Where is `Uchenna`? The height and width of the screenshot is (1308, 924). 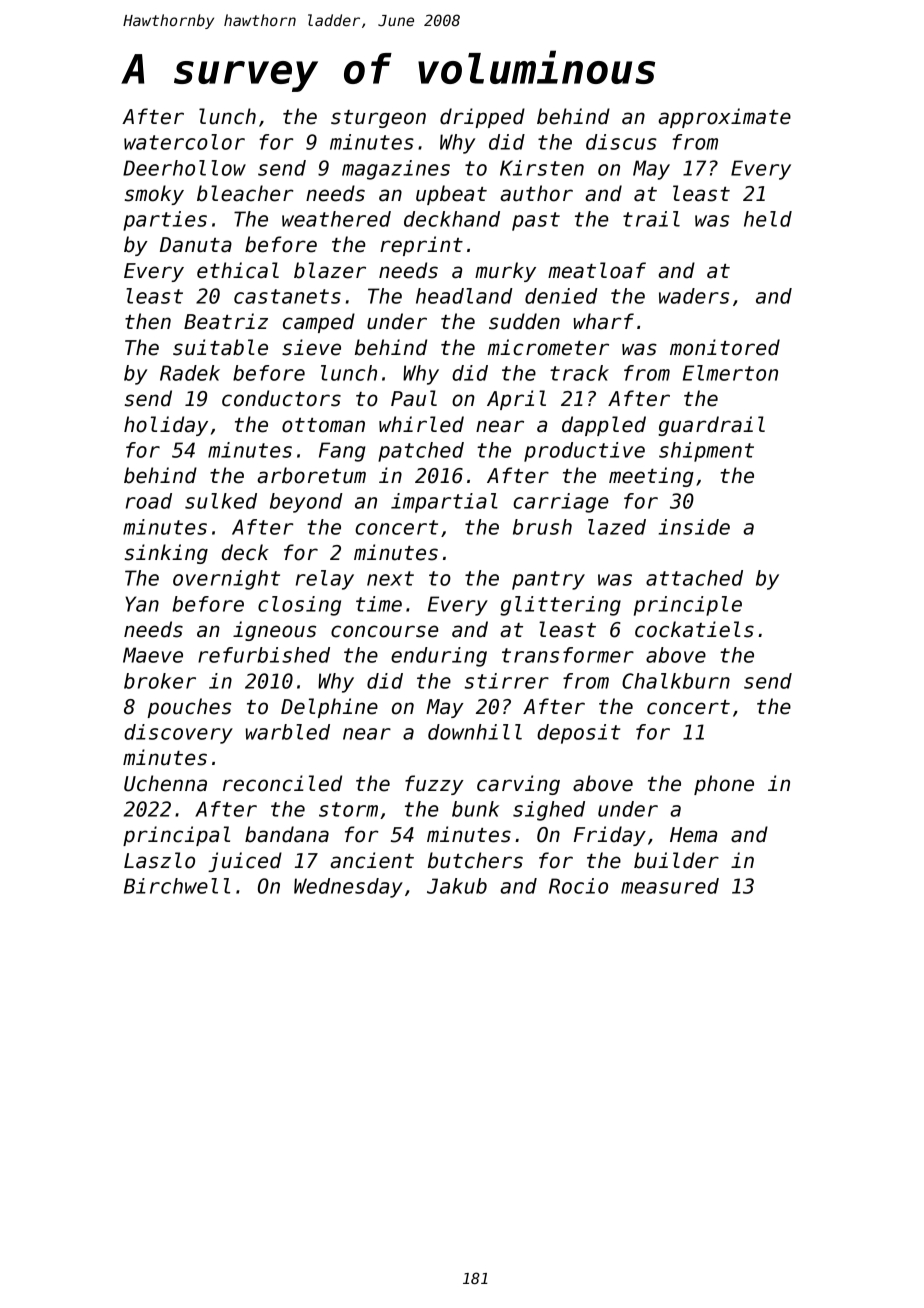 Uchenna is located at coordinates (165, 783).
